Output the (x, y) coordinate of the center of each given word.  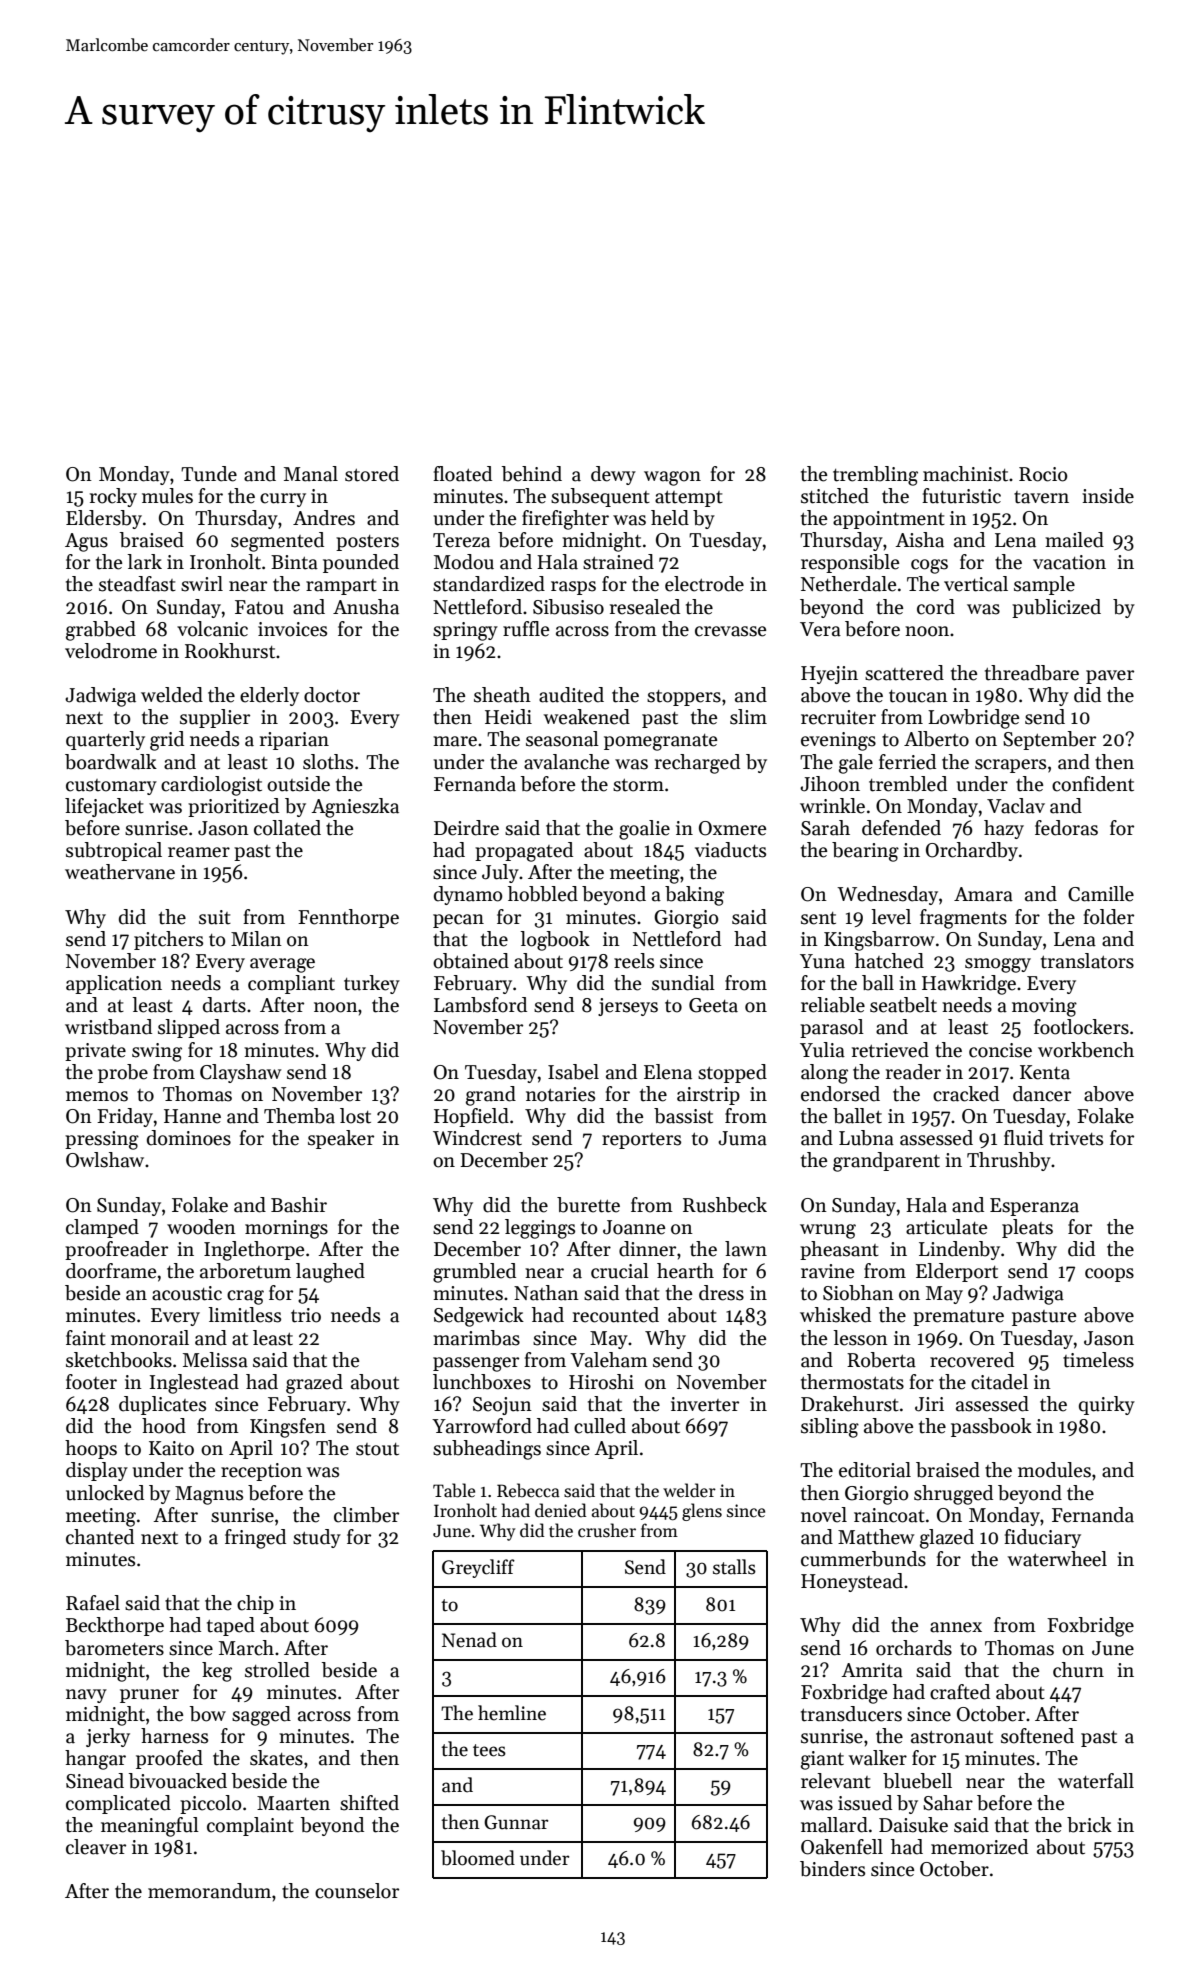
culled (600, 1426)
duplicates (162, 1405)
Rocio (1043, 474)
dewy (613, 475)
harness (174, 1736)
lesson (860, 1338)
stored (372, 474)
